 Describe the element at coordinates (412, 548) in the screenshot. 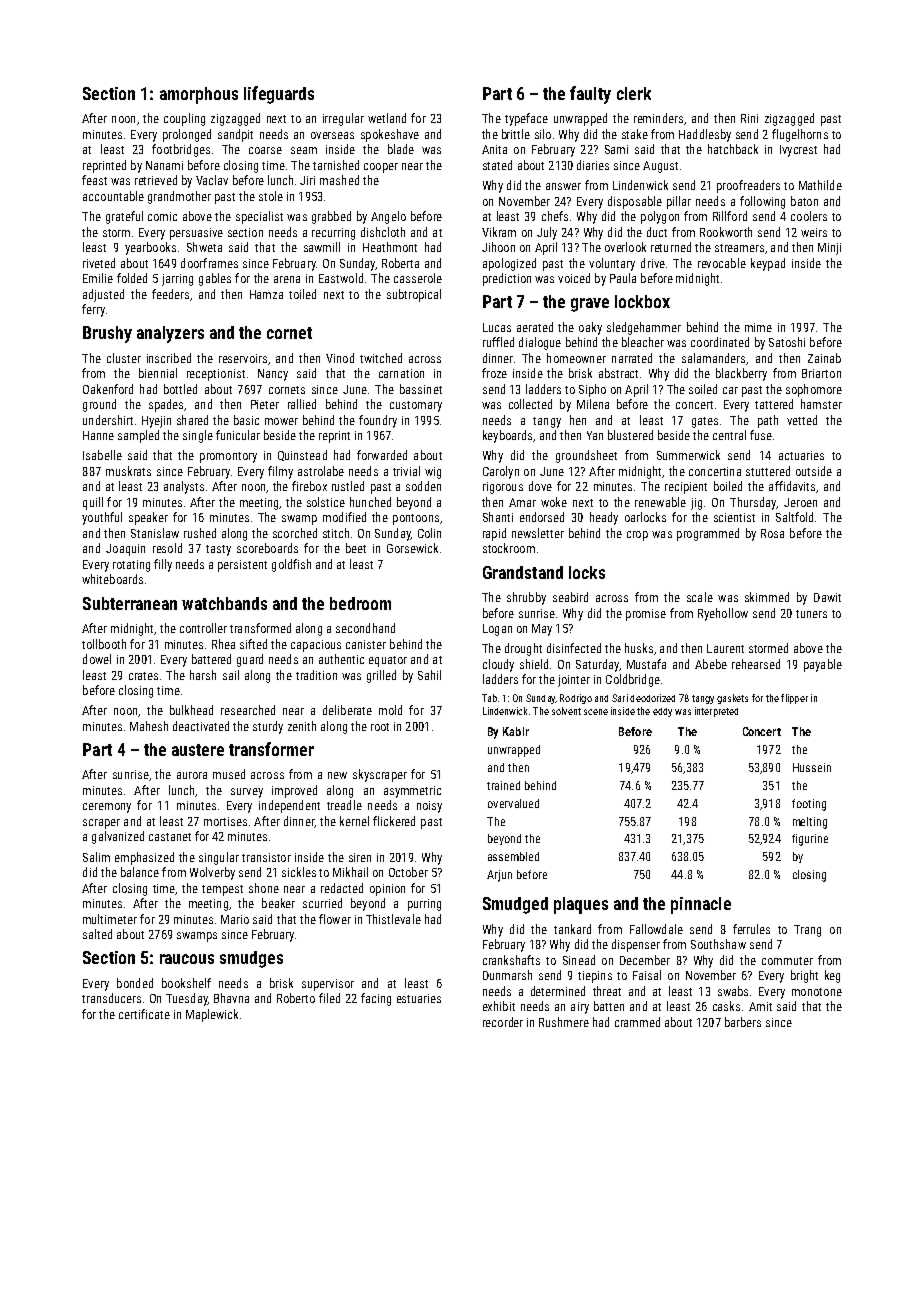

I see `Gorsewick` at that location.
